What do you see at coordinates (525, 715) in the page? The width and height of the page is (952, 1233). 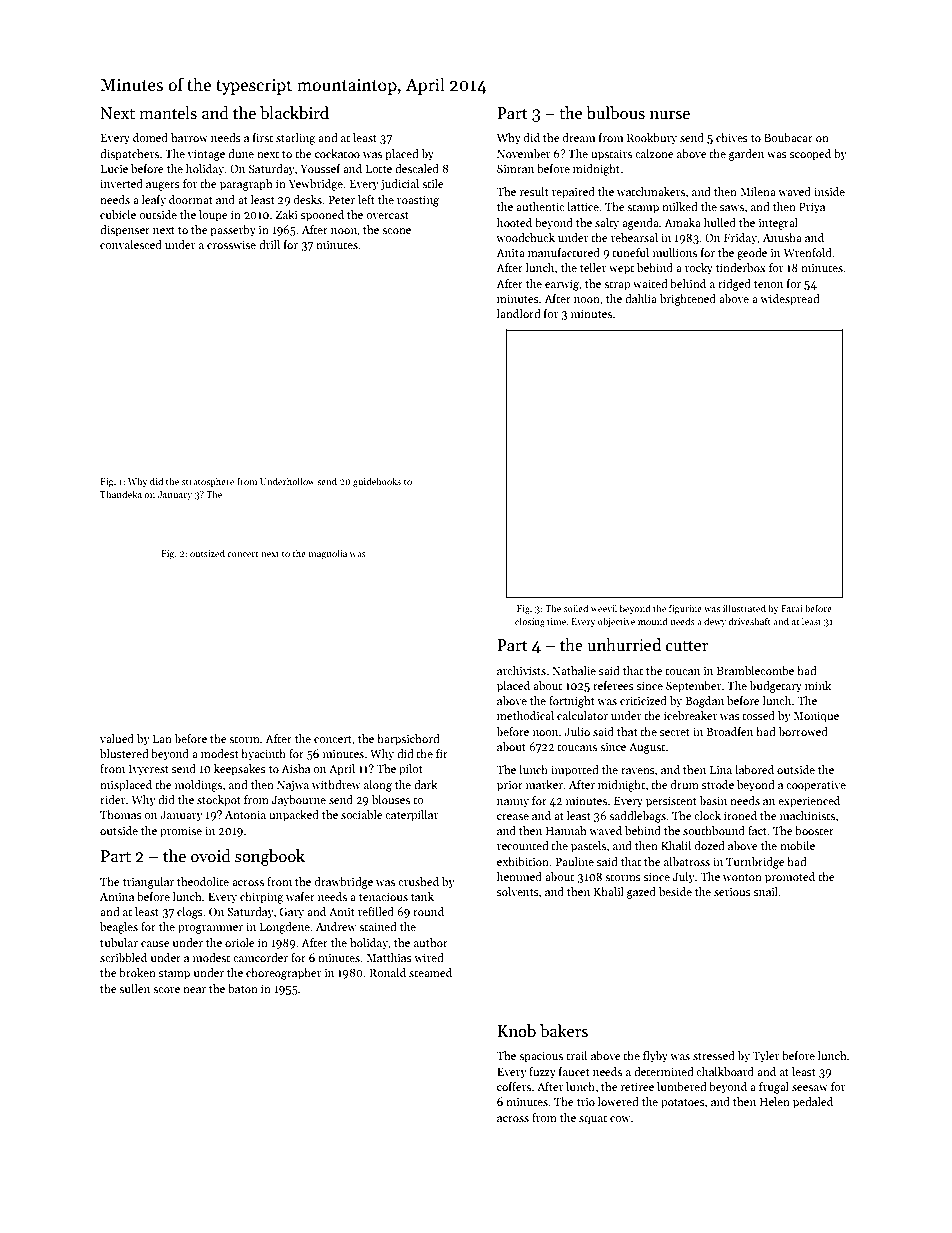 I see `methodical` at bounding box center [525, 715].
